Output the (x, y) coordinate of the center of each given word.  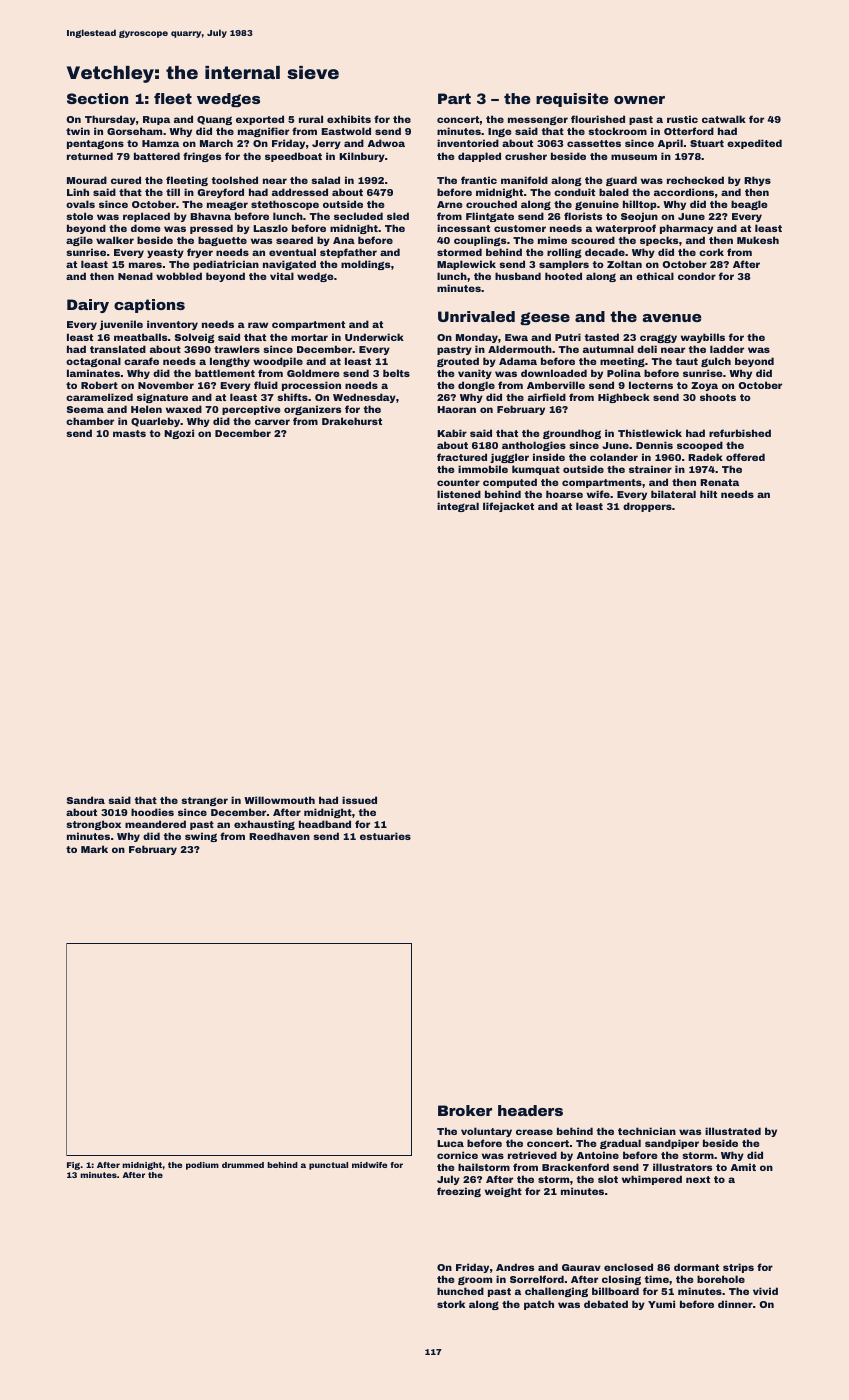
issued (359, 800)
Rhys (757, 181)
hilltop (640, 205)
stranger (204, 801)
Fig (73, 1166)
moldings (365, 265)
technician (647, 1131)
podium (202, 1166)
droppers (647, 507)
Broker (465, 1110)
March (216, 143)
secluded (358, 216)
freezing (459, 1192)
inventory (172, 325)
